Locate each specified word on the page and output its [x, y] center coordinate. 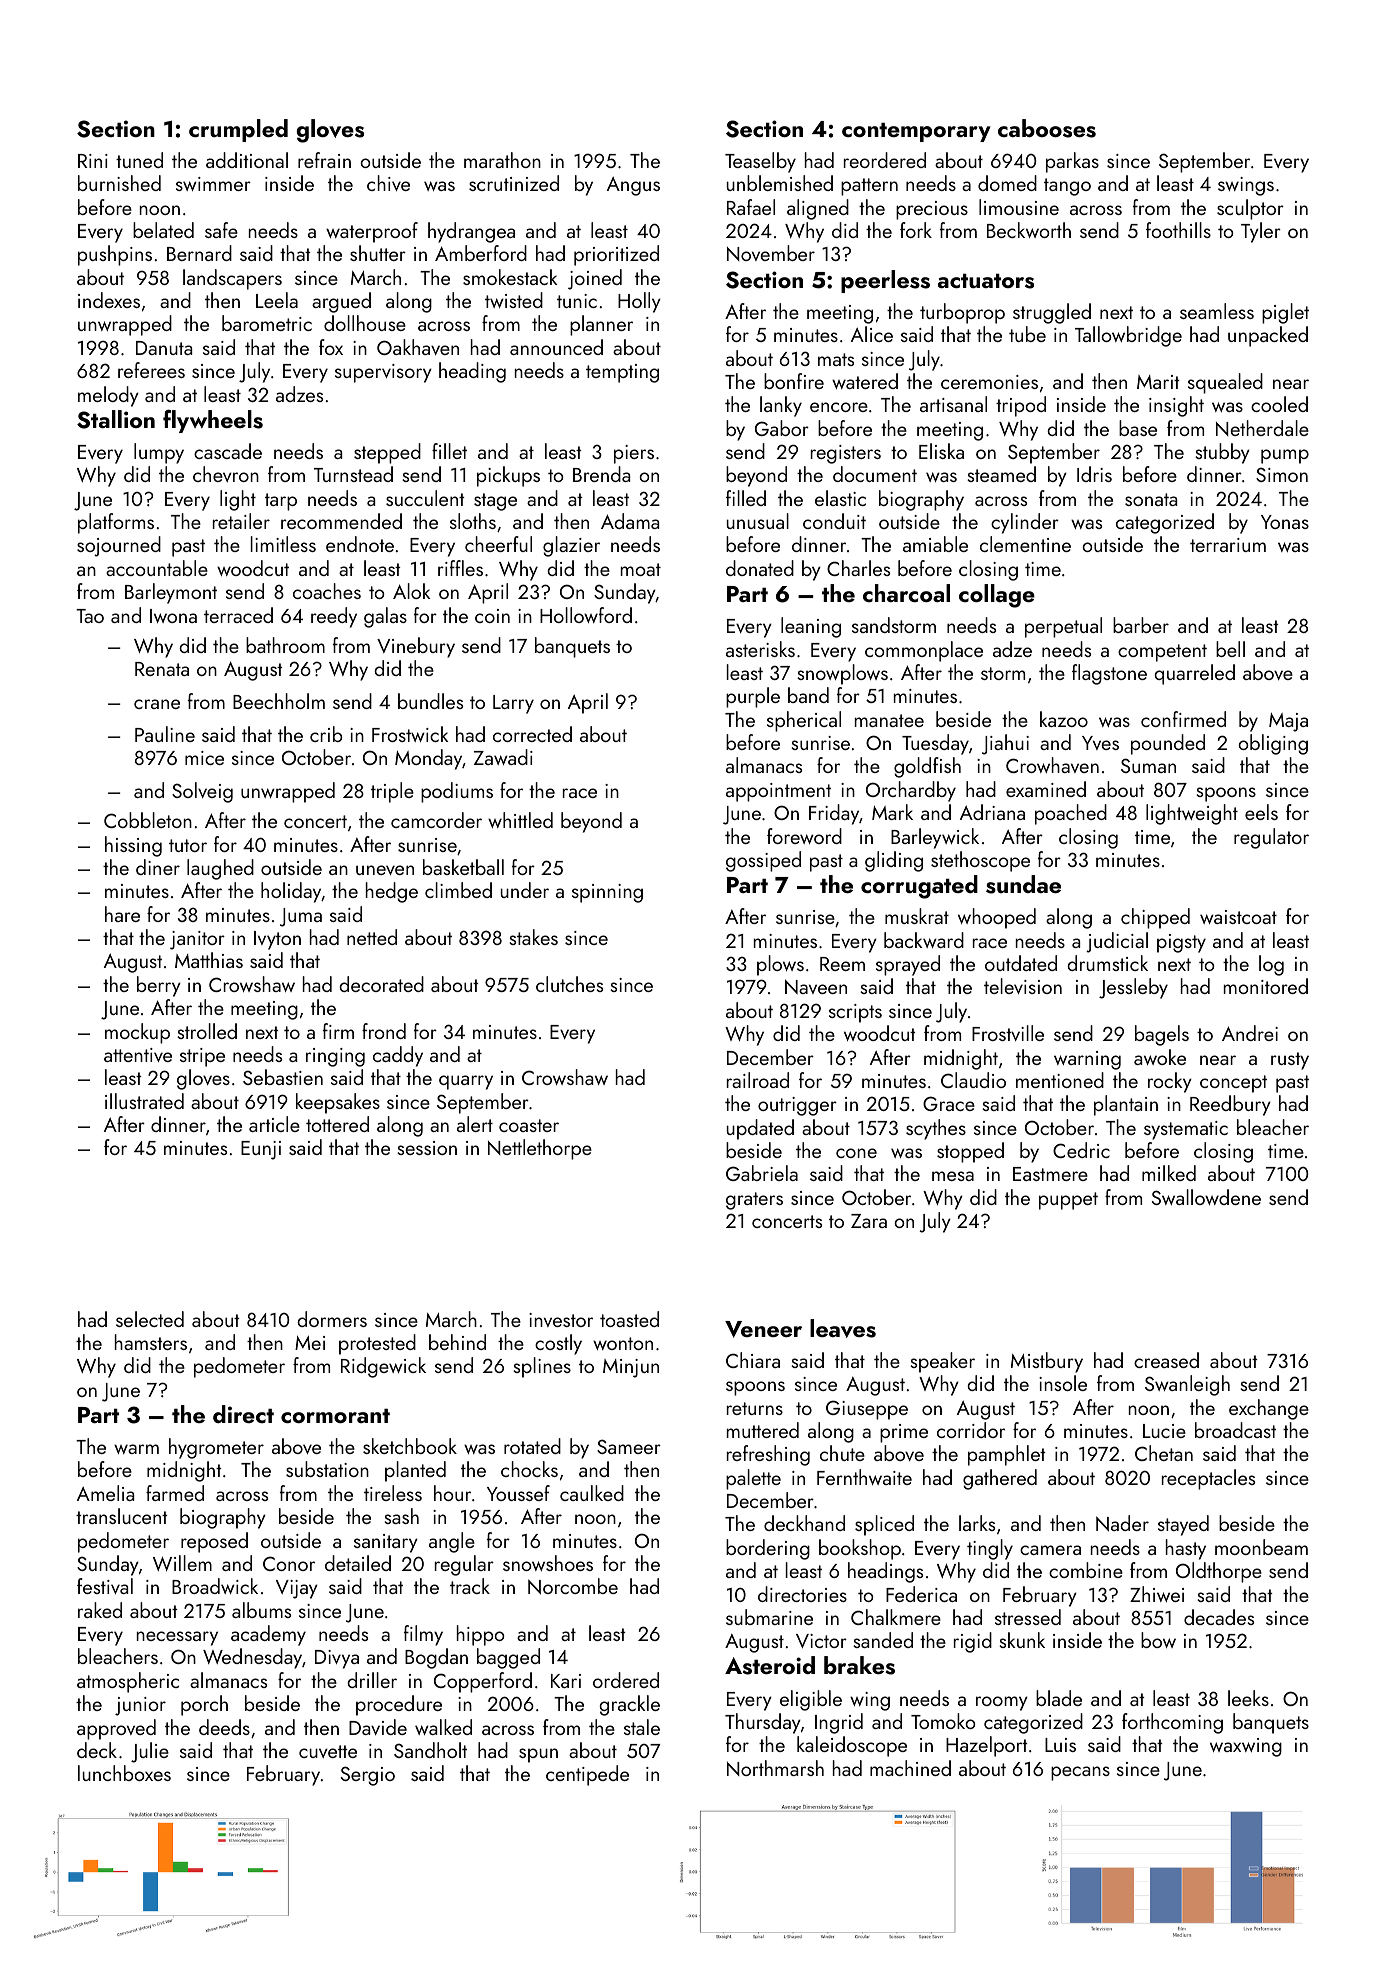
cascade [228, 451]
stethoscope [980, 861]
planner [601, 325]
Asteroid [770, 1665]
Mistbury [1047, 1362]
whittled [520, 820]
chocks [529, 1469]
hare [122, 914]
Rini [93, 161]
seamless [1217, 311]
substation [327, 1469]
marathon [502, 160]
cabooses [1047, 128]
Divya [337, 1659]
